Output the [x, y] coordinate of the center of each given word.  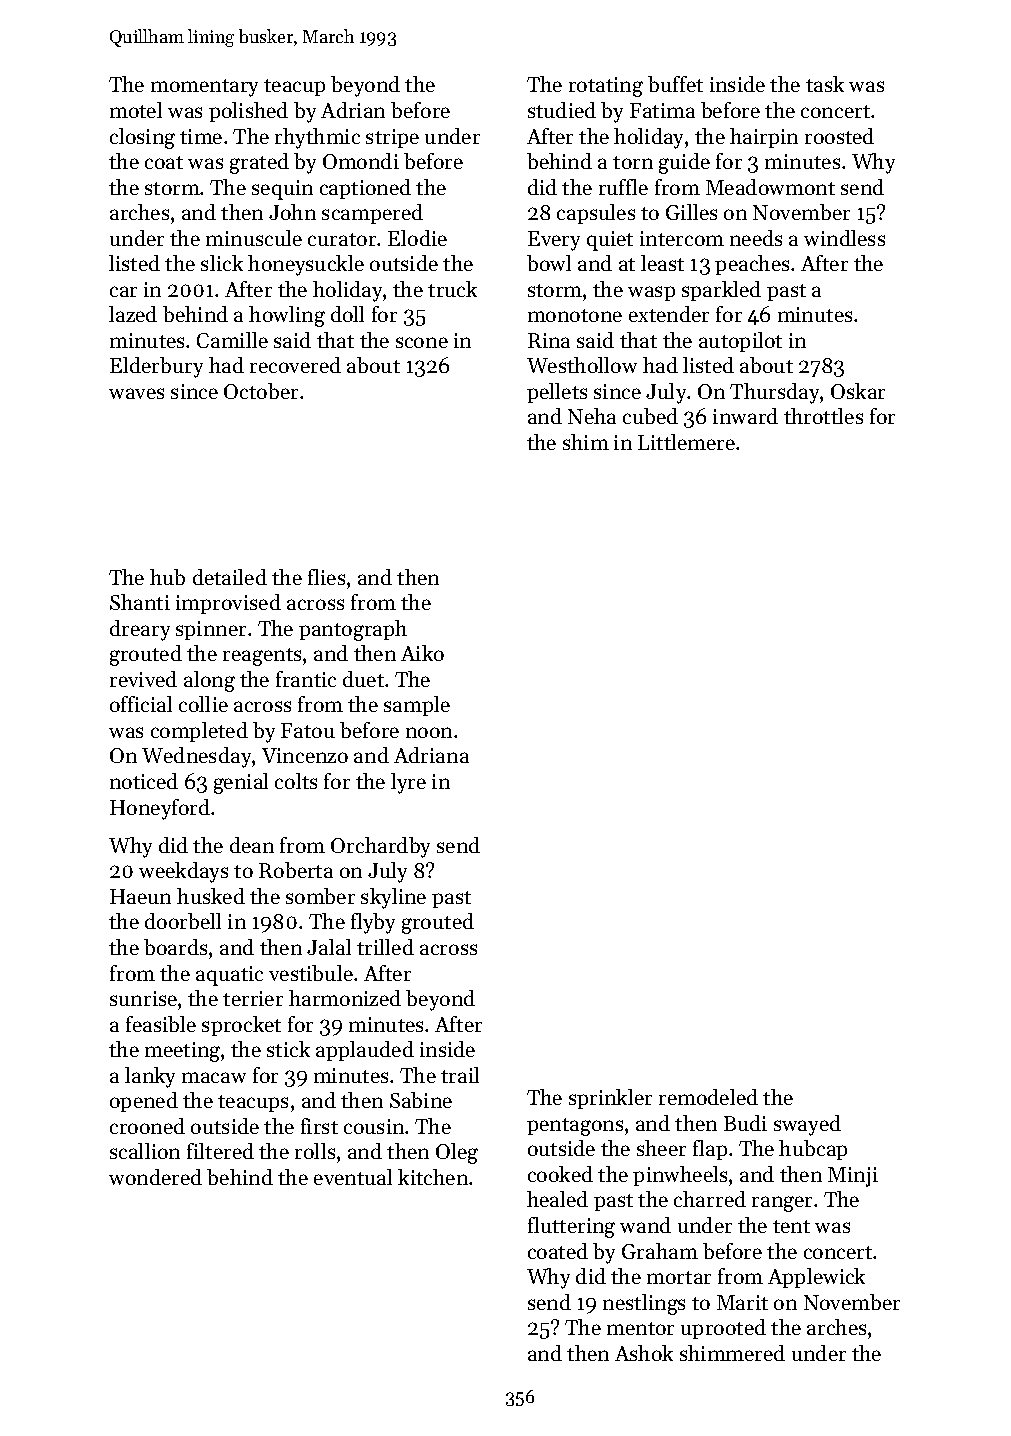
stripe [392, 138]
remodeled [708, 1097]
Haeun [140, 896]
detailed [230, 577]
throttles [823, 416]
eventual [353, 1177]
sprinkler [610, 1099]
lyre [408, 783]
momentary [204, 88]
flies [326, 577]
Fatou [308, 730]
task [825, 84]
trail [460, 1075]
